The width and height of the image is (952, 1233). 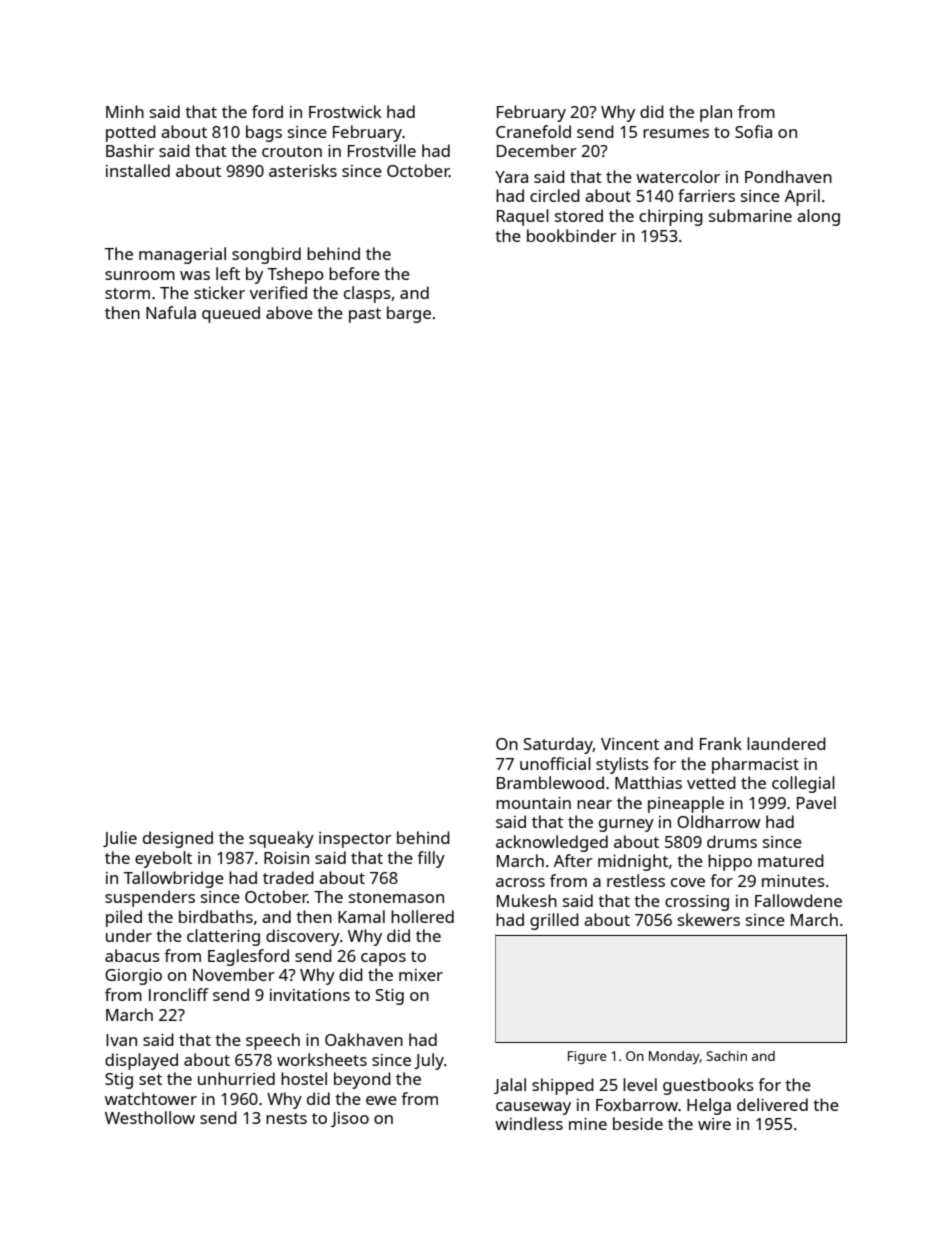 I want to click on Frank, so click(x=721, y=743).
